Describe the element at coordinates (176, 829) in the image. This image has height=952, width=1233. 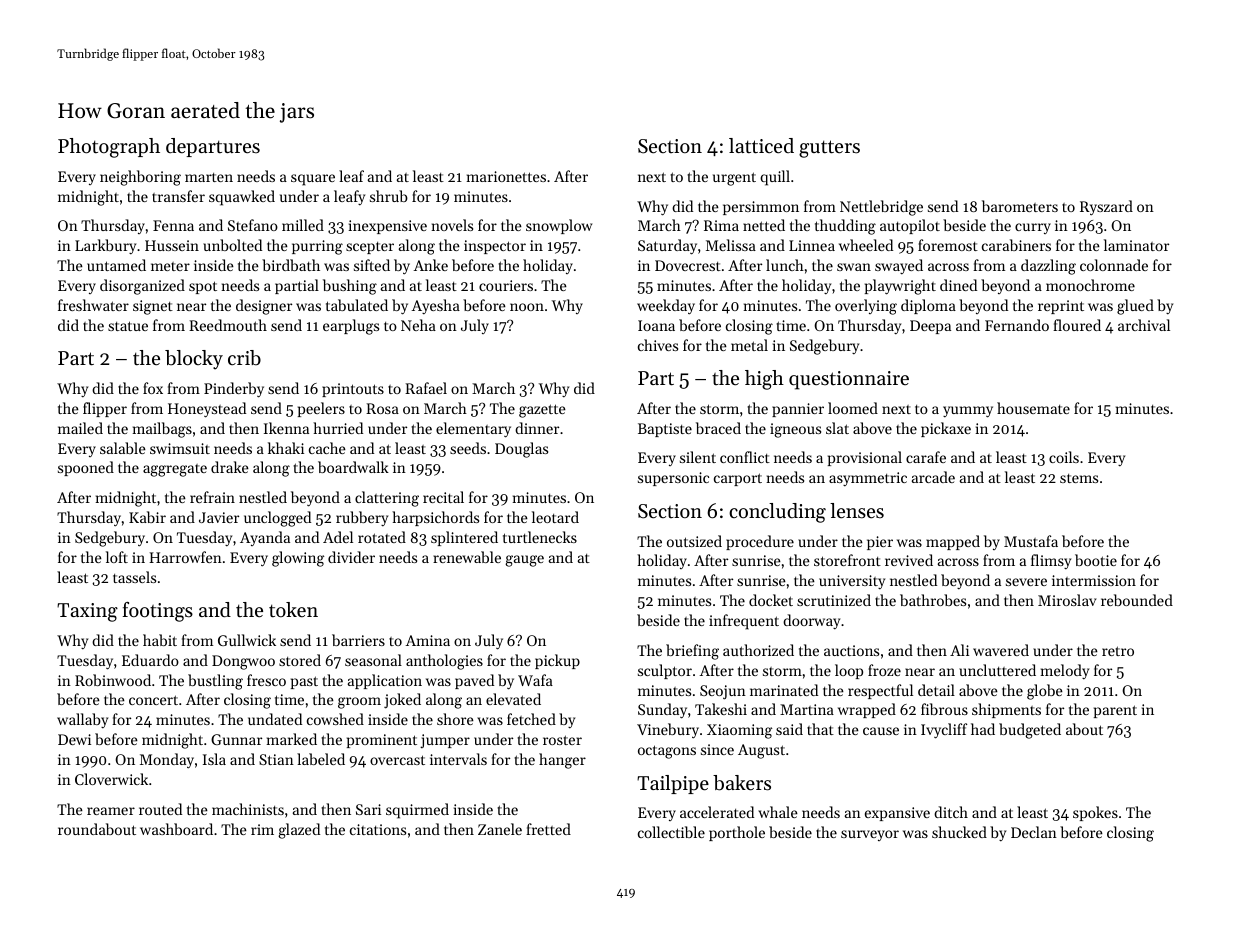
I see `washboard` at that location.
